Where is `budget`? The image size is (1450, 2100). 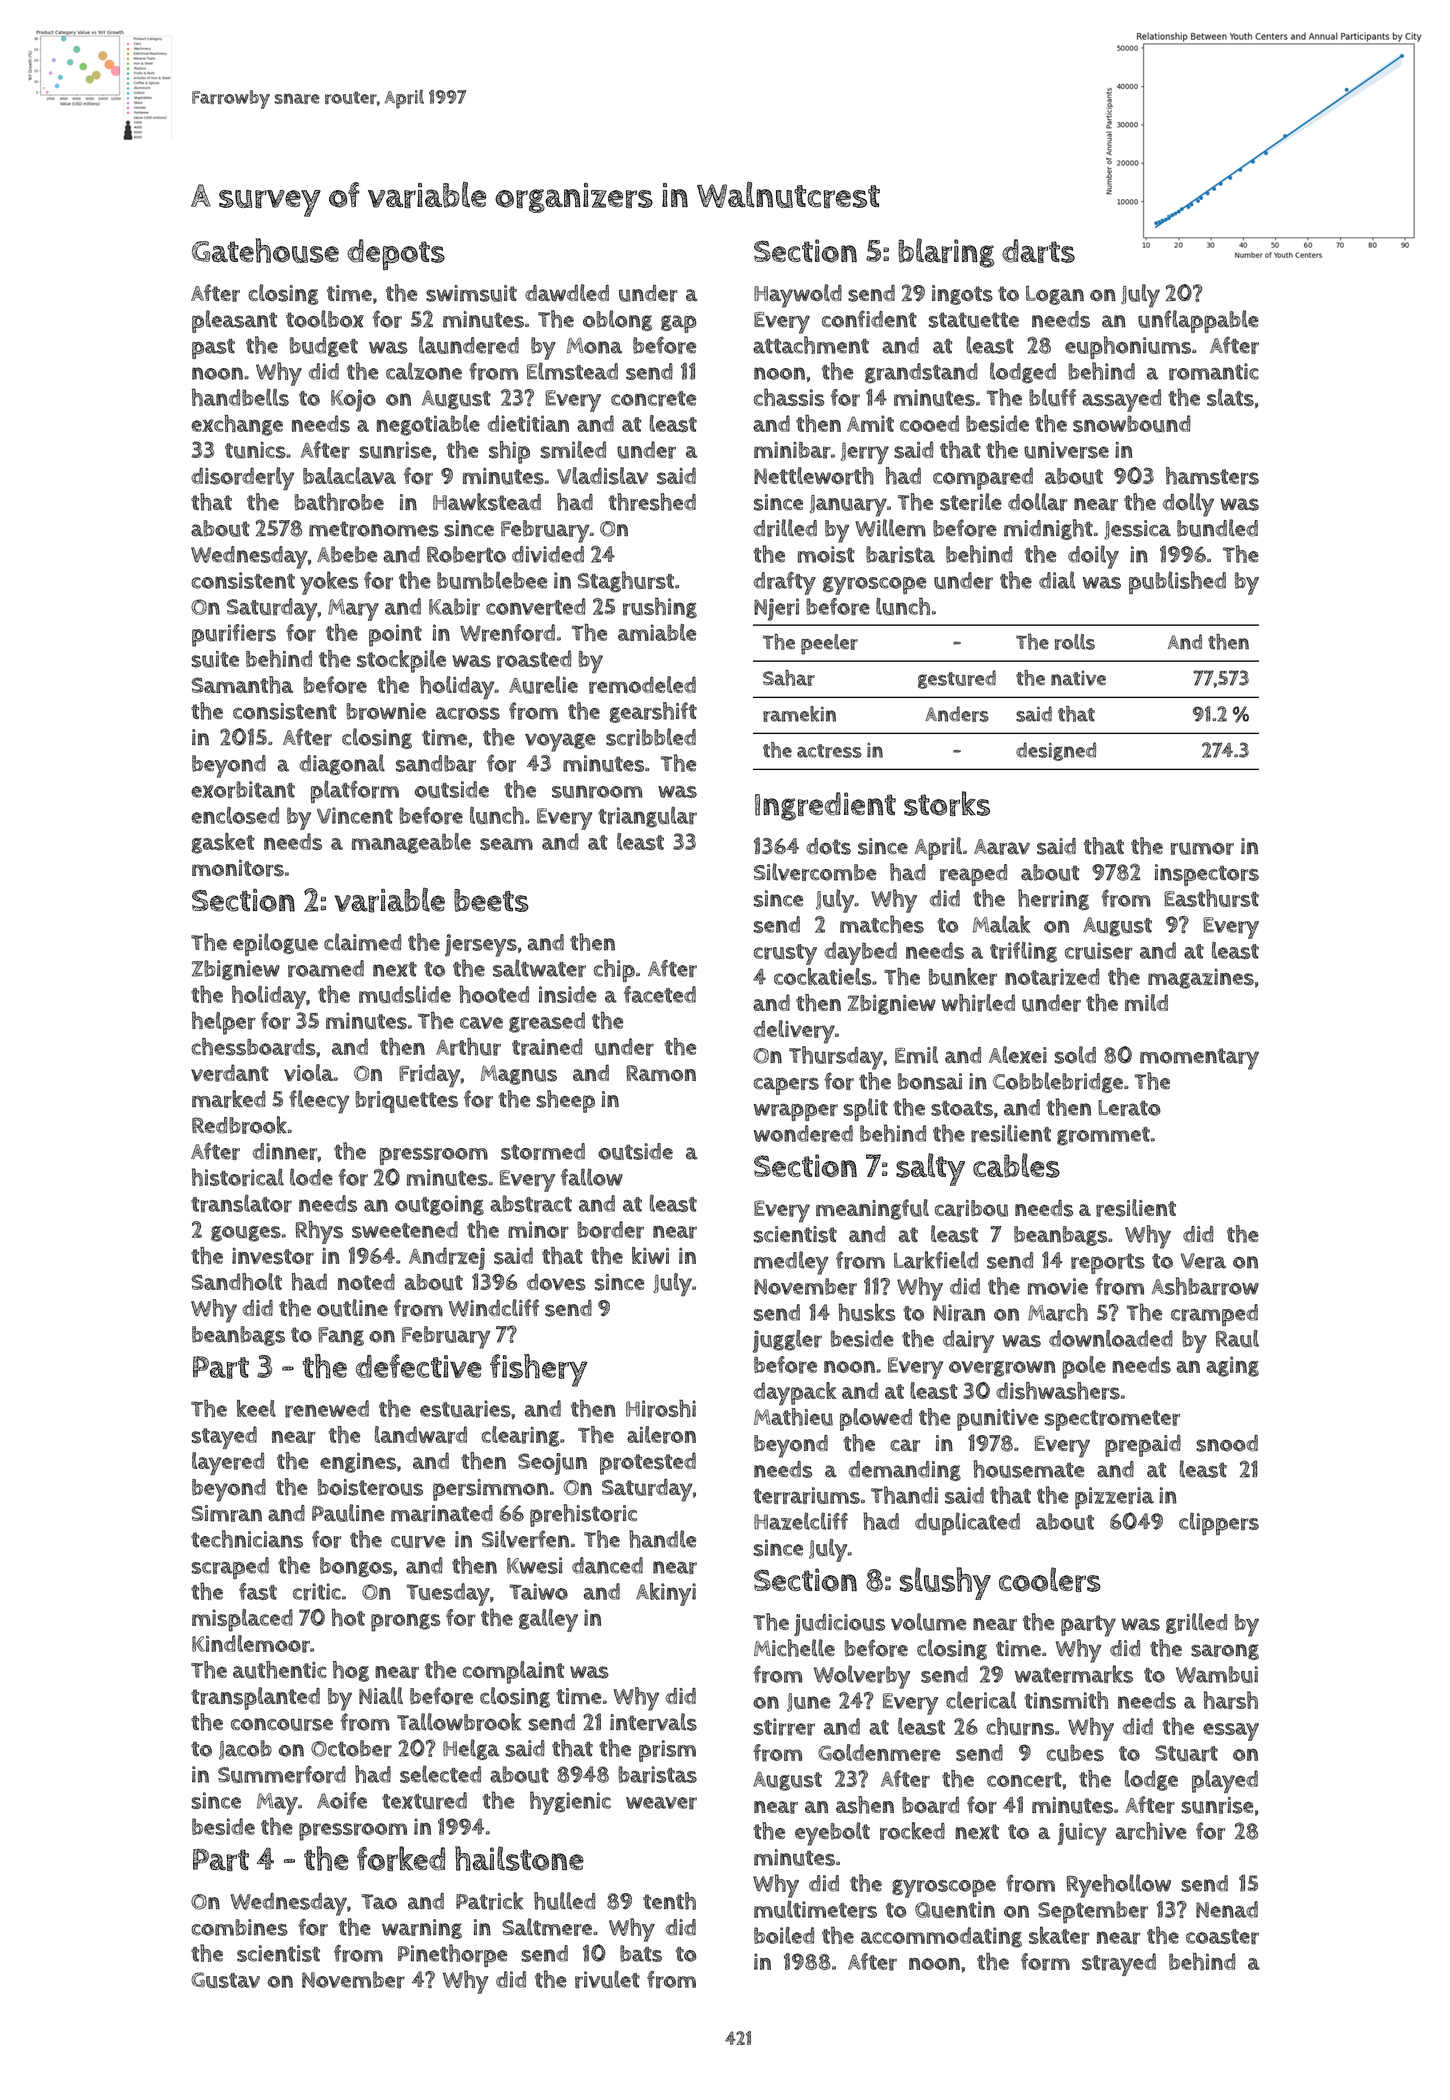 budget is located at coordinates (324, 347).
